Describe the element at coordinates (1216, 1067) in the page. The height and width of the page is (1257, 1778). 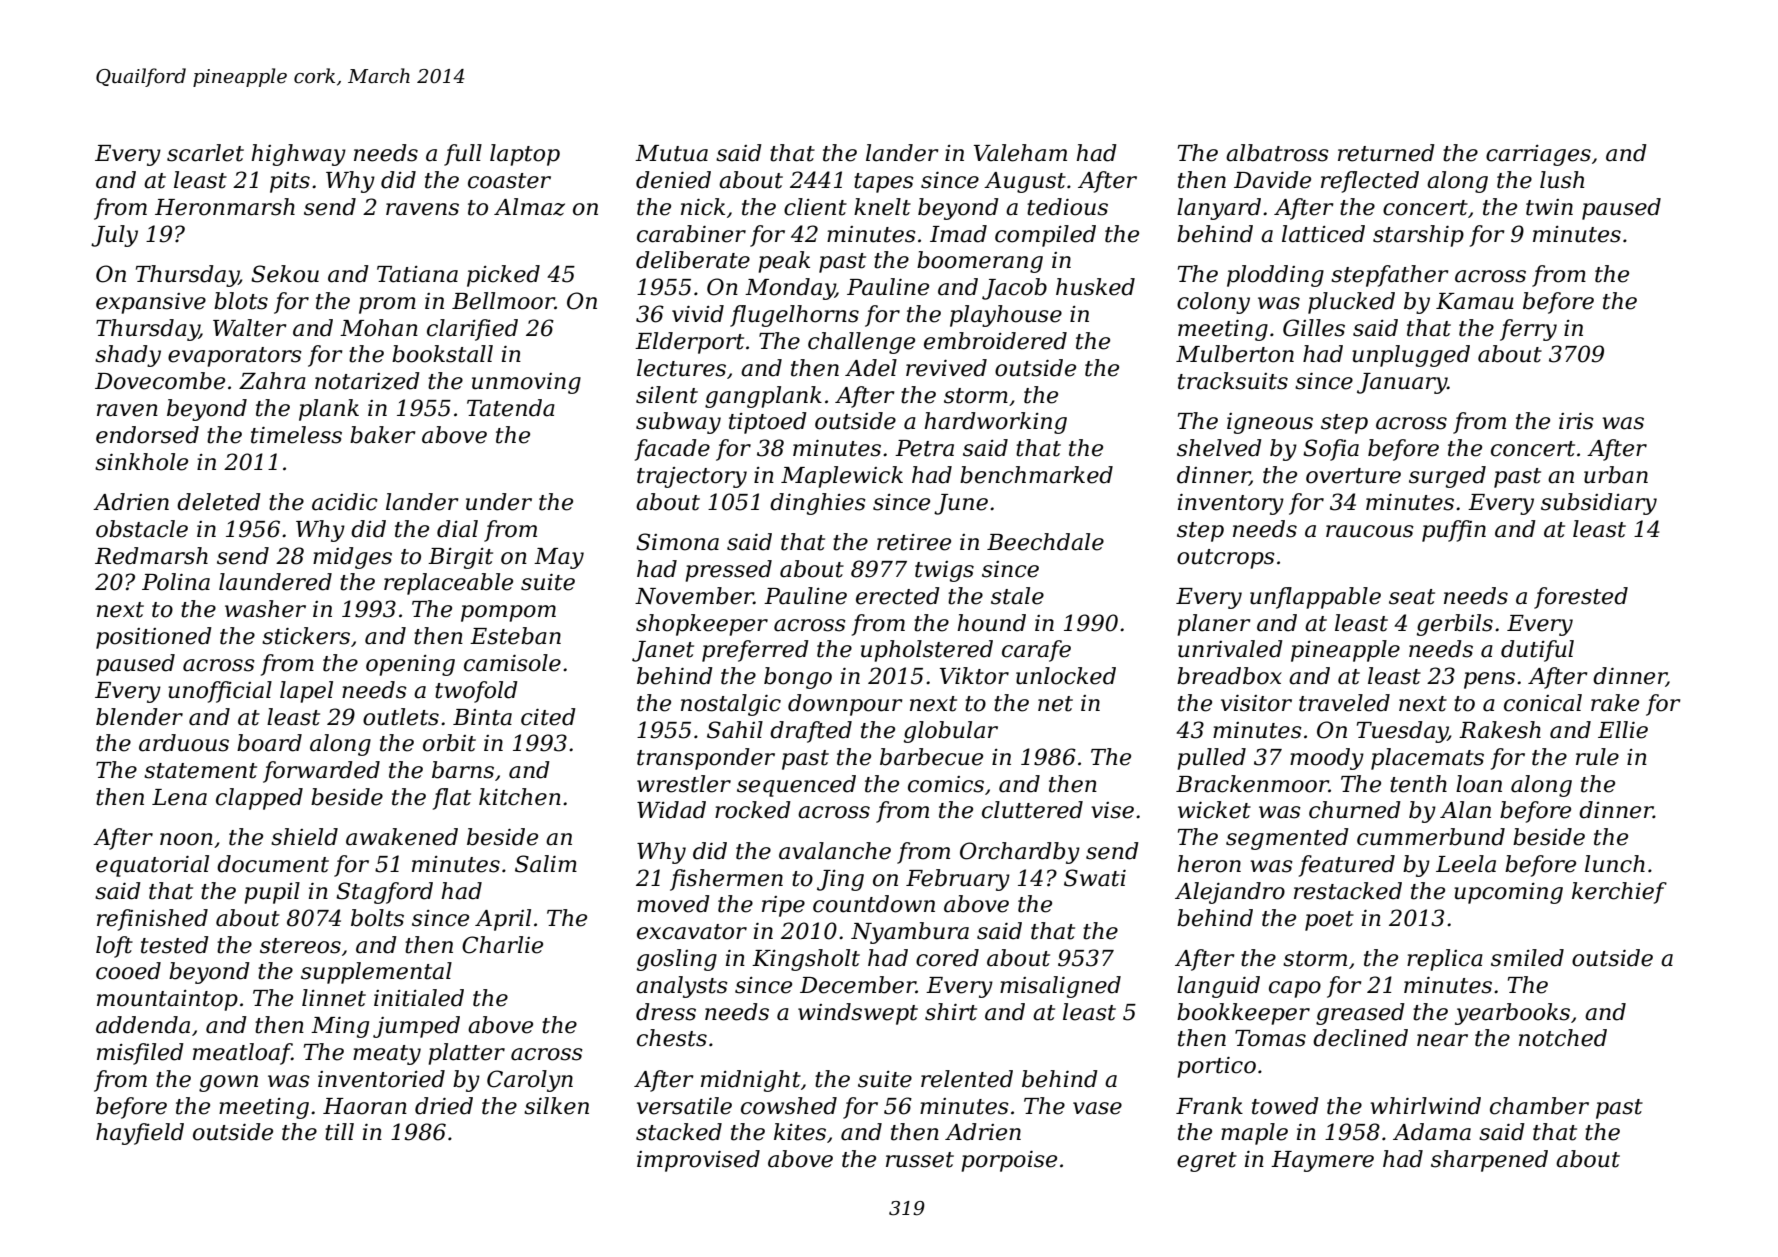
I see `portico` at that location.
